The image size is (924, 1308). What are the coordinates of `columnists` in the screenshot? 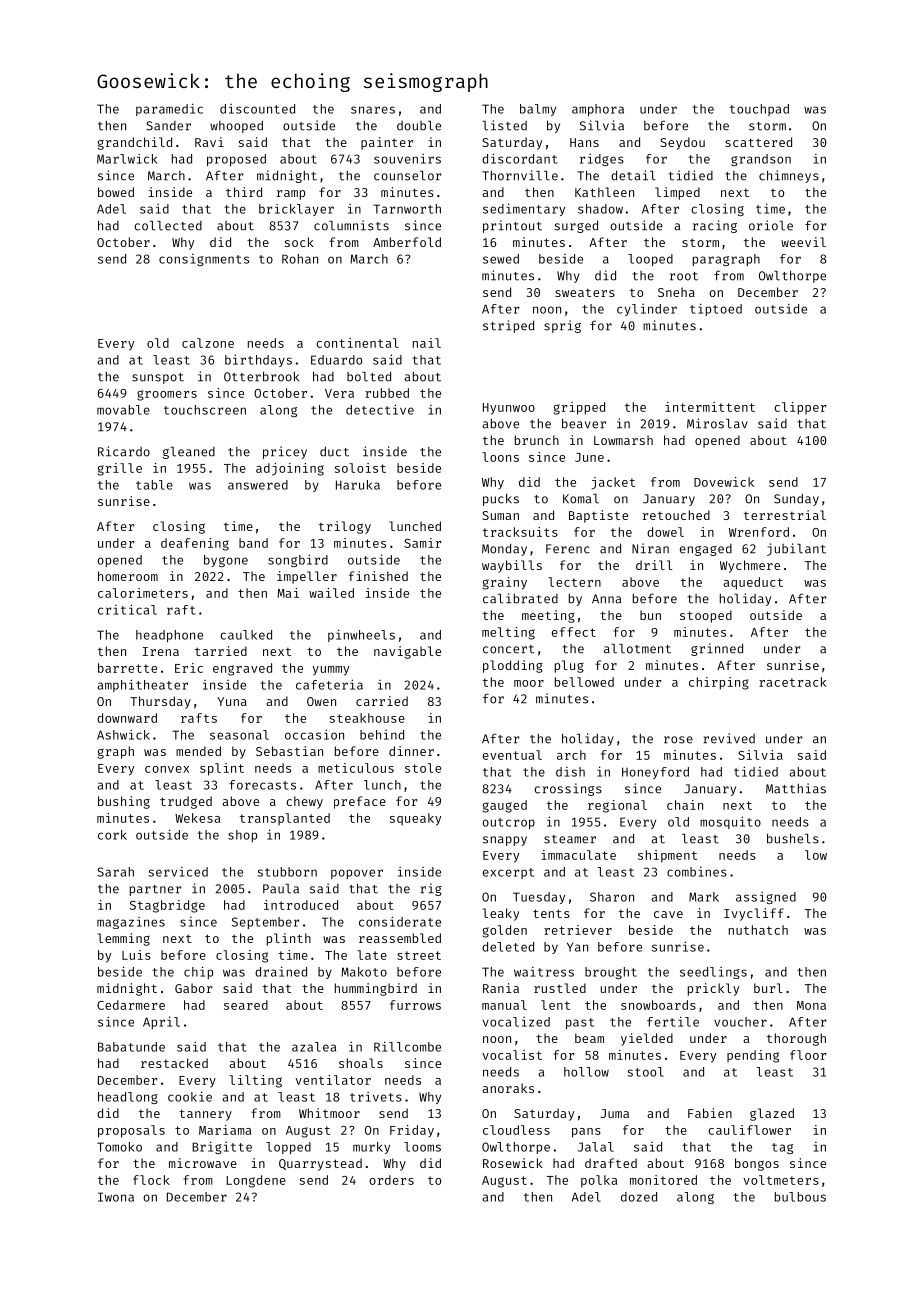 It's located at (351, 225).
